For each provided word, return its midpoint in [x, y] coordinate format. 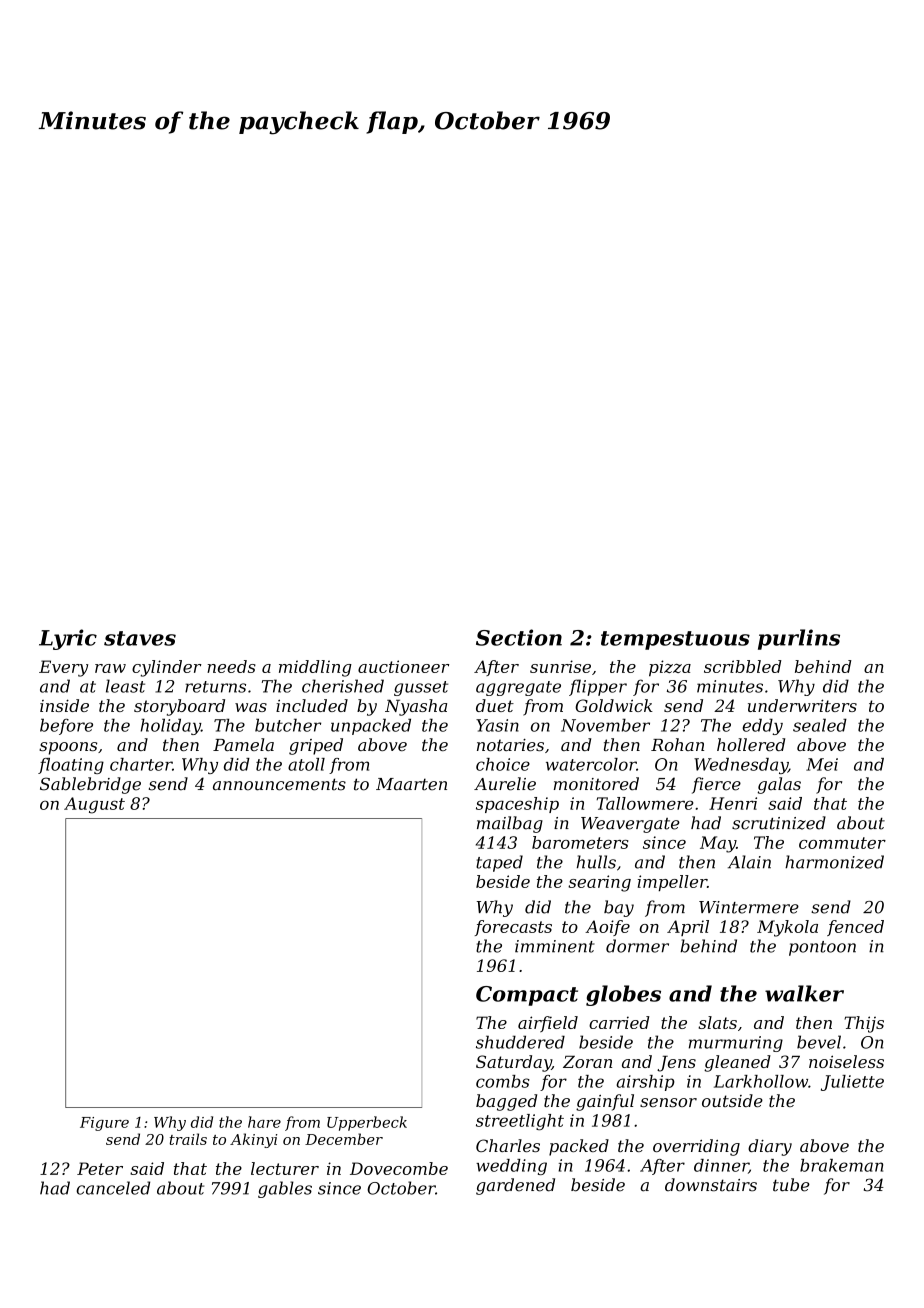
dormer [637, 946]
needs [231, 666]
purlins [799, 639]
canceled [113, 1188]
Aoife [607, 928]
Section [519, 637]
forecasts [513, 928]
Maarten [411, 784]
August [94, 805]
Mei [822, 764]
